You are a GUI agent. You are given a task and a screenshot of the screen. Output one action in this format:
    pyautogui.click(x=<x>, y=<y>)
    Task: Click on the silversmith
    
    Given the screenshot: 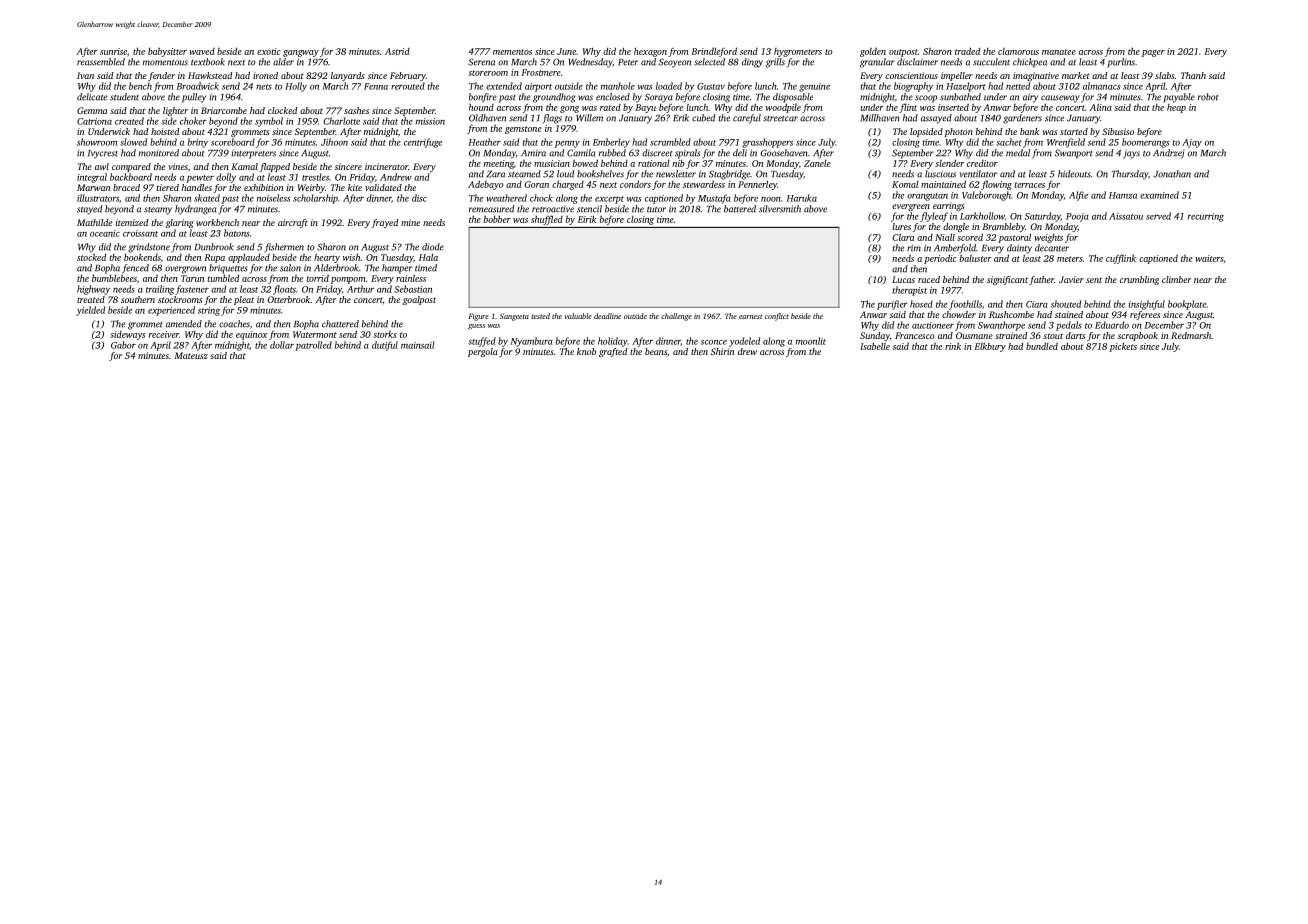 What is the action you would take?
    pyautogui.click(x=780, y=209)
